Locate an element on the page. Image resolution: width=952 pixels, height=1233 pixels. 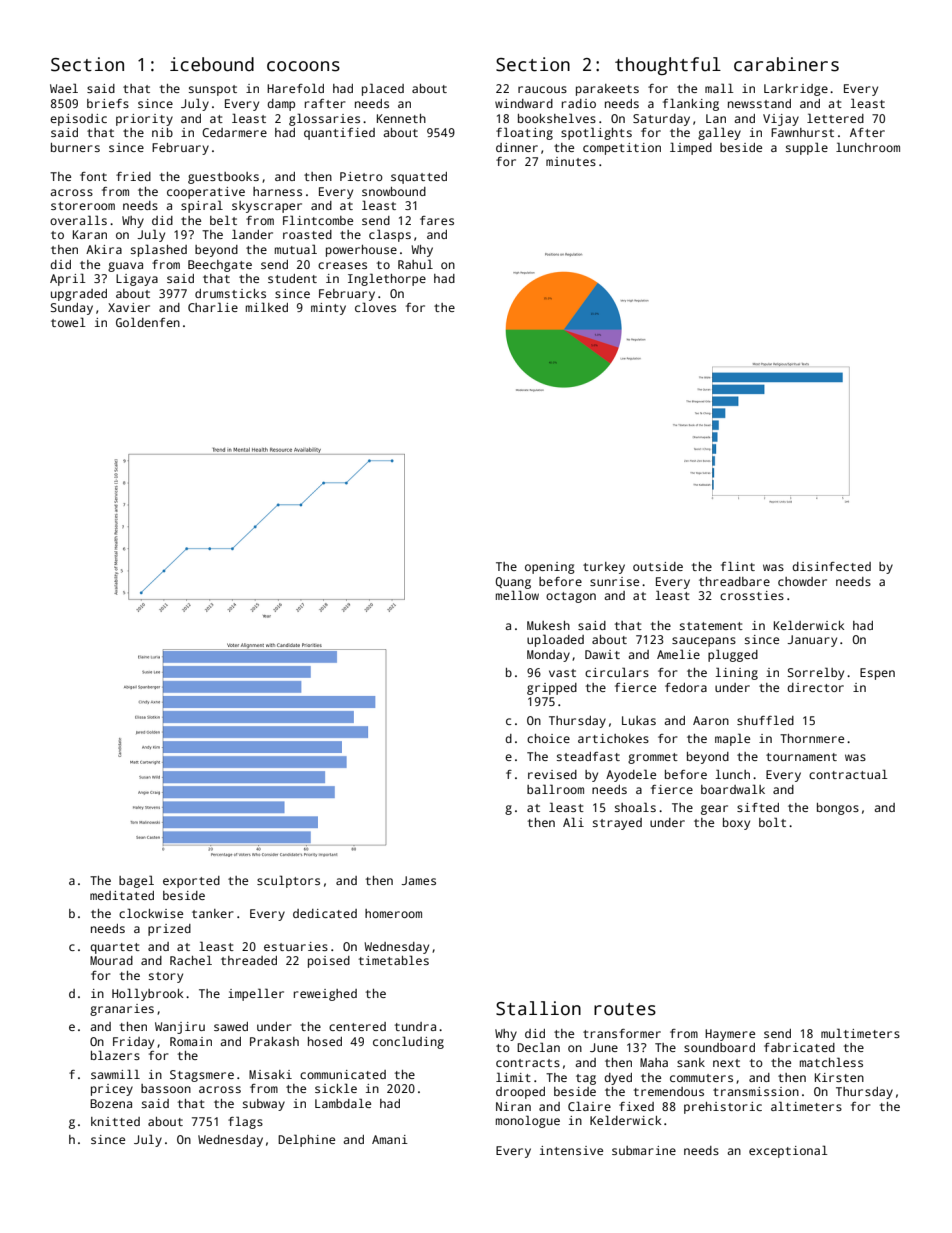
Stallion is located at coordinates (538, 1008).
